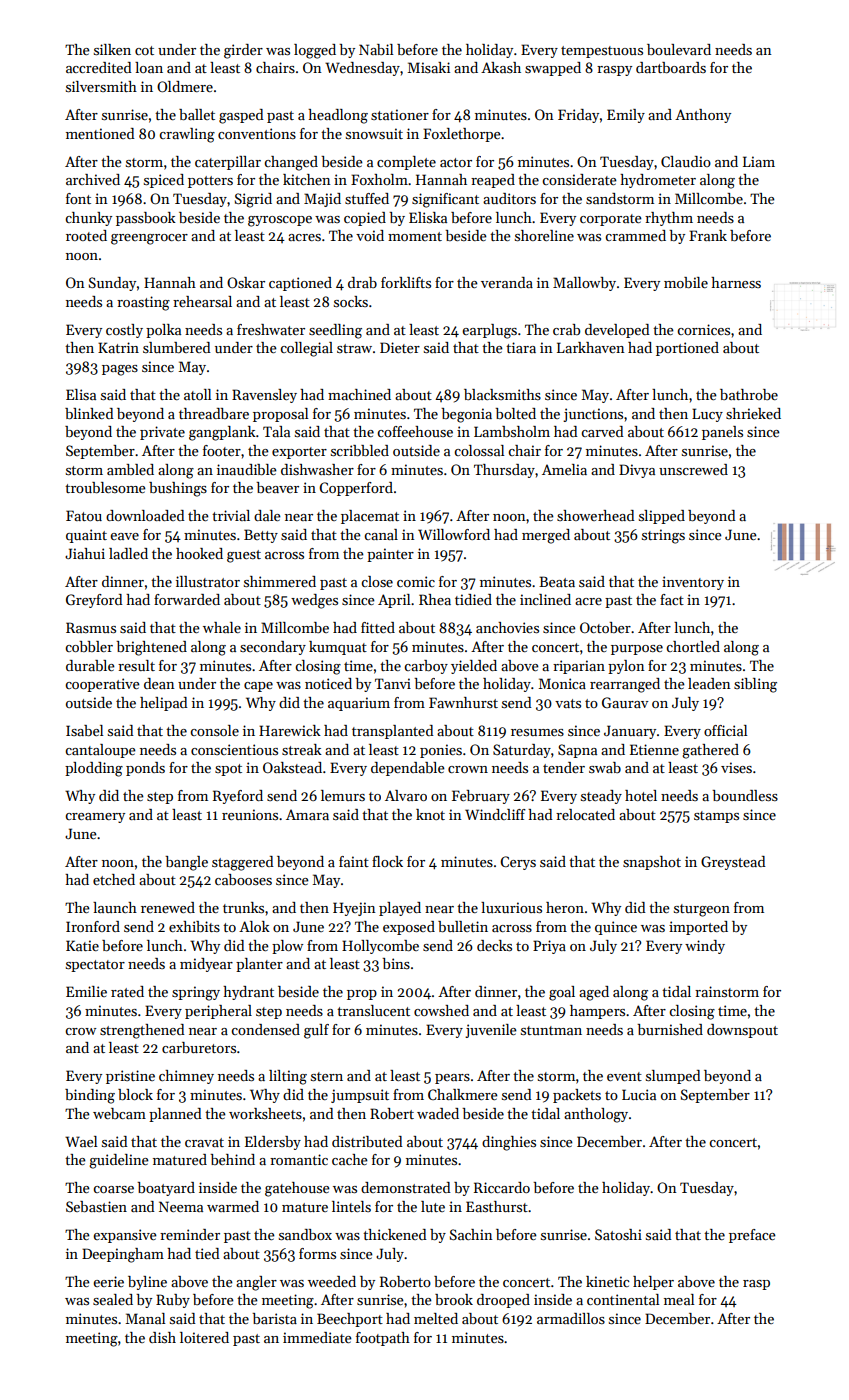  Describe the element at coordinates (501, 67) in the page. I see `Akash` at that location.
